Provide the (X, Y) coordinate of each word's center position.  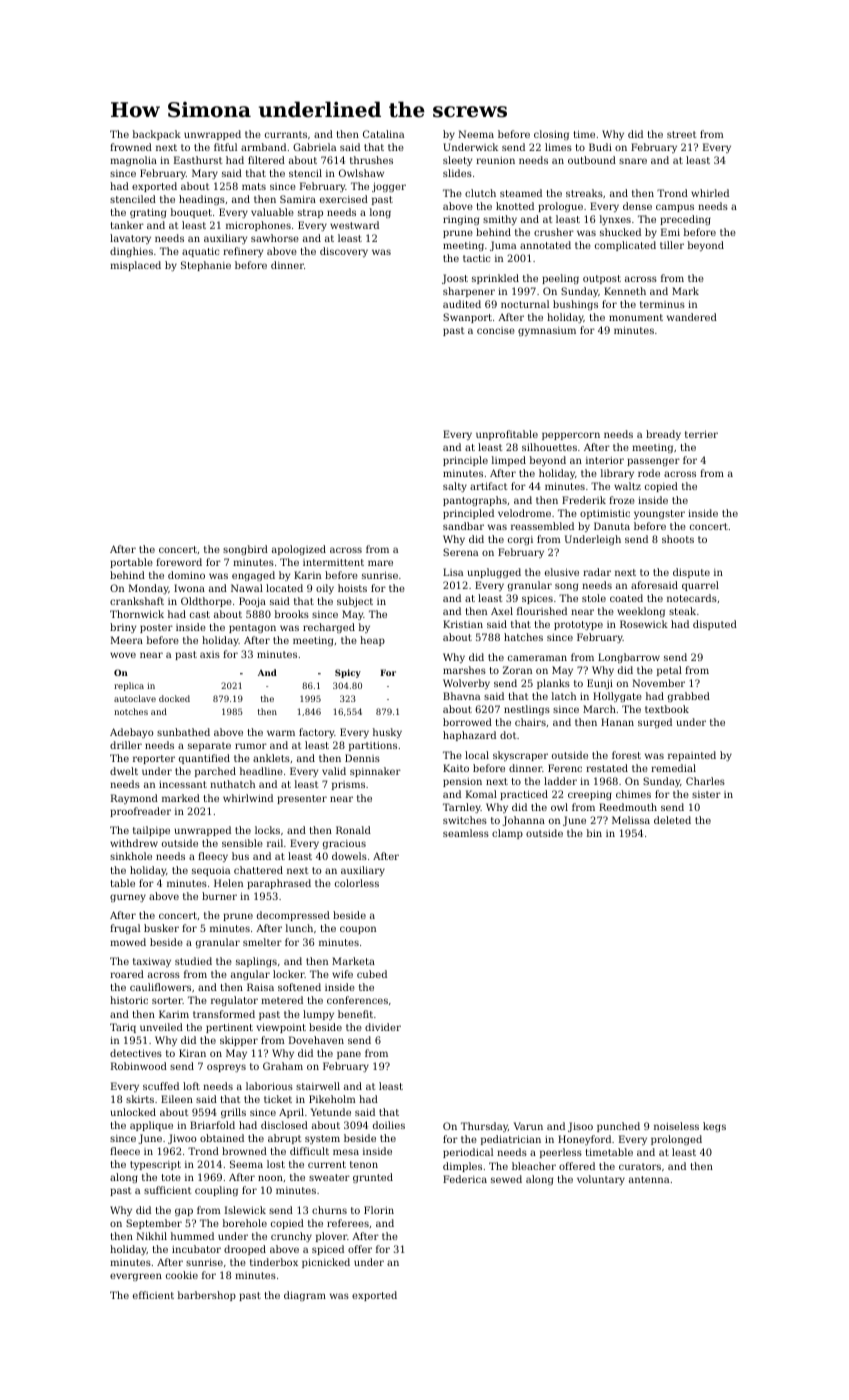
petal (669, 671)
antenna (649, 1179)
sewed (506, 1179)
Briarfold (212, 1125)
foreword (179, 562)
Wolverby (466, 684)
